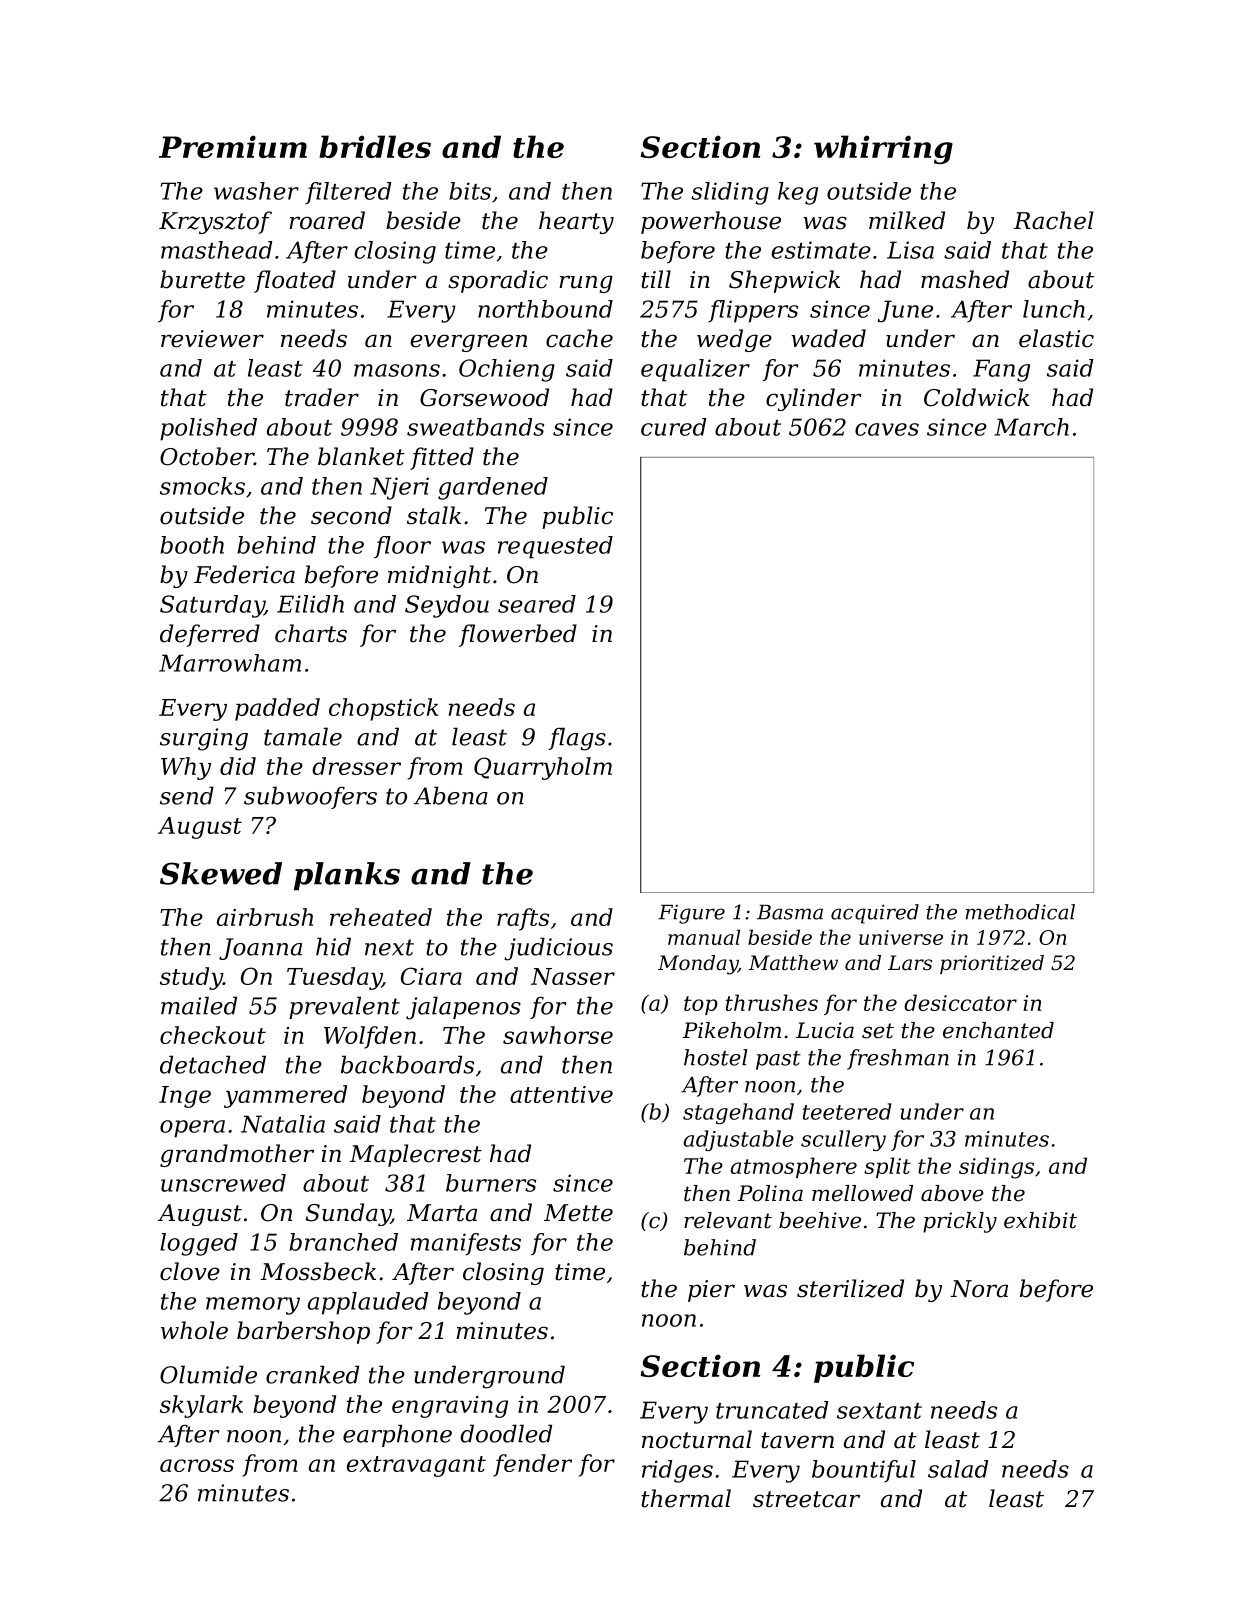  What do you see at coordinates (673, 427) in the image?
I see `cured` at bounding box center [673, 427].
